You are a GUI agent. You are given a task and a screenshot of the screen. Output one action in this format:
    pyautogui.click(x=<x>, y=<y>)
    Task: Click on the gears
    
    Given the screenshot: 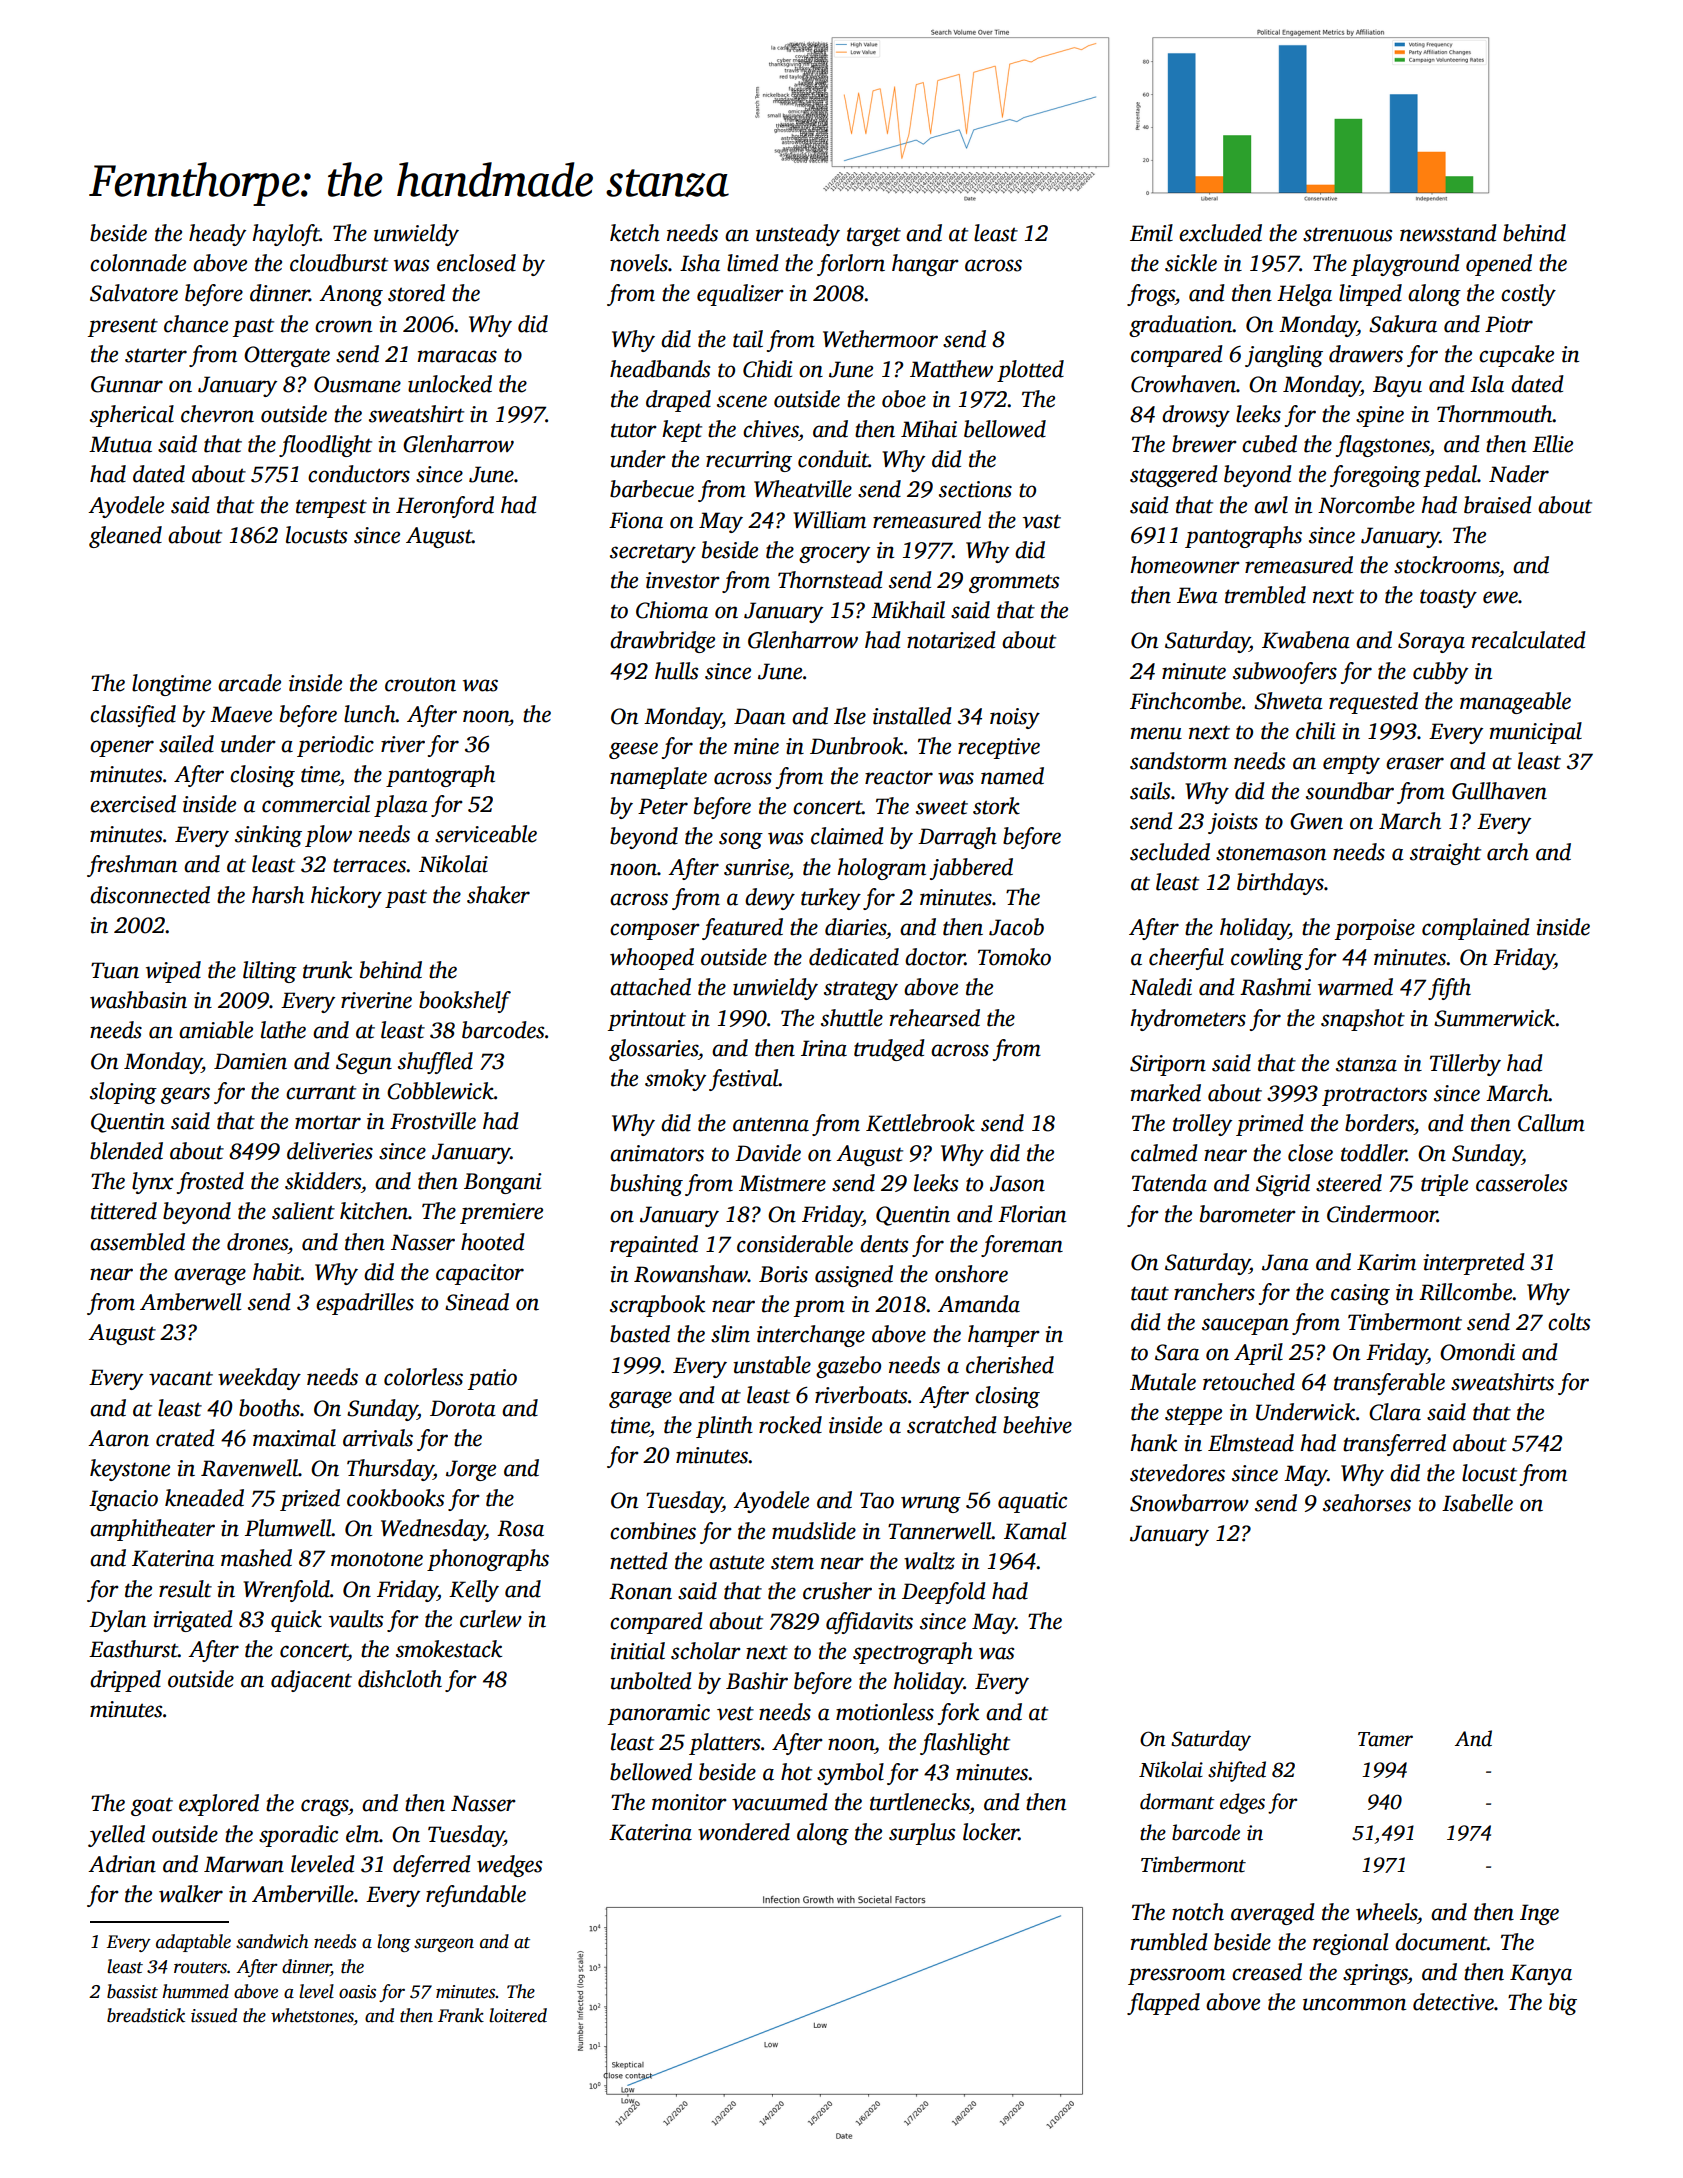 What is the action you would take?
    pyautogui.click(x=185, y=1095)
